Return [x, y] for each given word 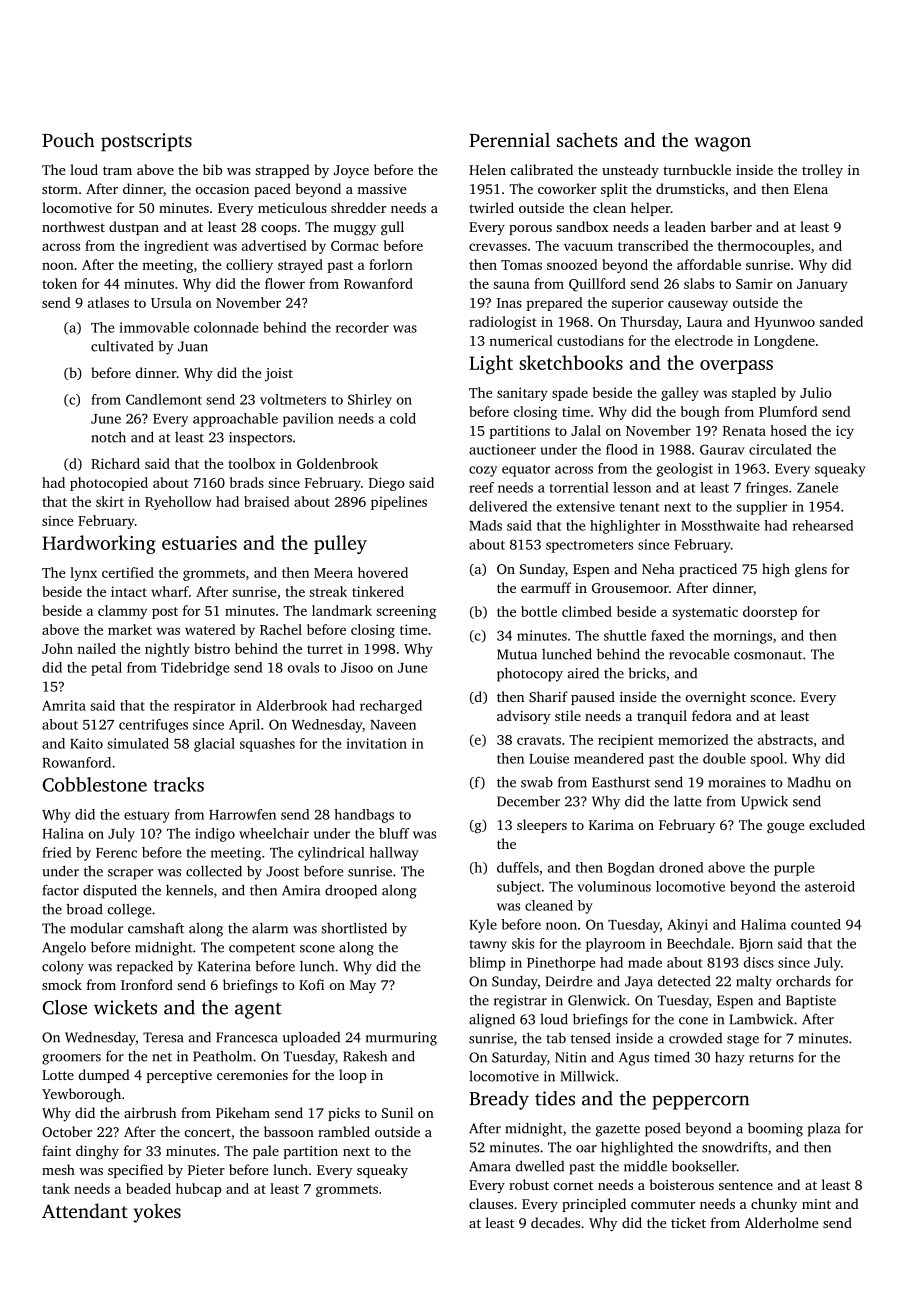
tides [555, 1098]
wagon [723, 144]
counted [816, 924]
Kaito [86, 743]
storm [60, 189]
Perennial [509, 139]
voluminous [614, 886]
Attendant [85, 1210]
